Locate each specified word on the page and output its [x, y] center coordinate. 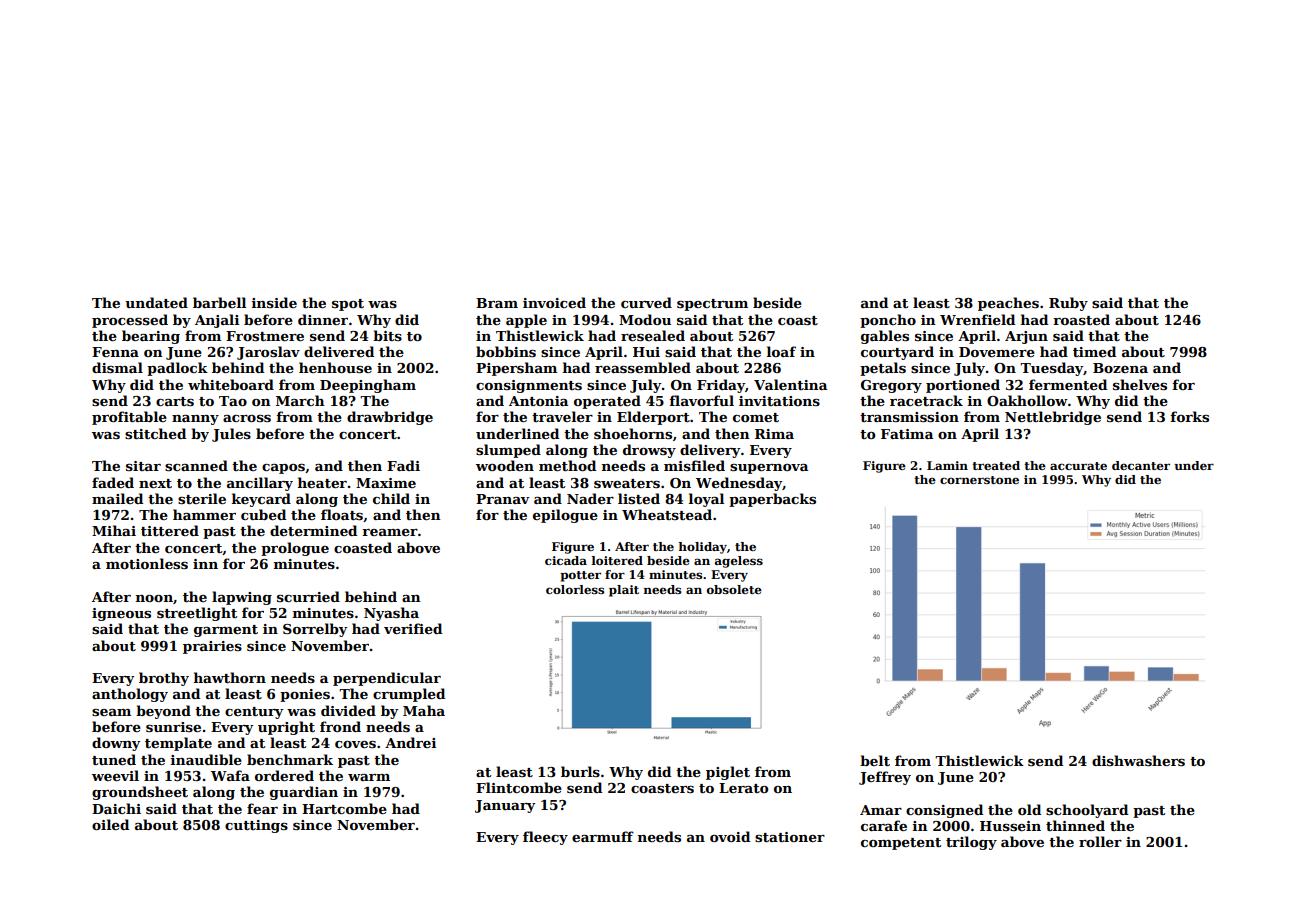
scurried [308, 596]
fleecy [545, 838]
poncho [888, 321]
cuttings [256, 826]
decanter [1141, 465]
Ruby [1068, 304]
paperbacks [772, 500]
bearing [151, 337]
